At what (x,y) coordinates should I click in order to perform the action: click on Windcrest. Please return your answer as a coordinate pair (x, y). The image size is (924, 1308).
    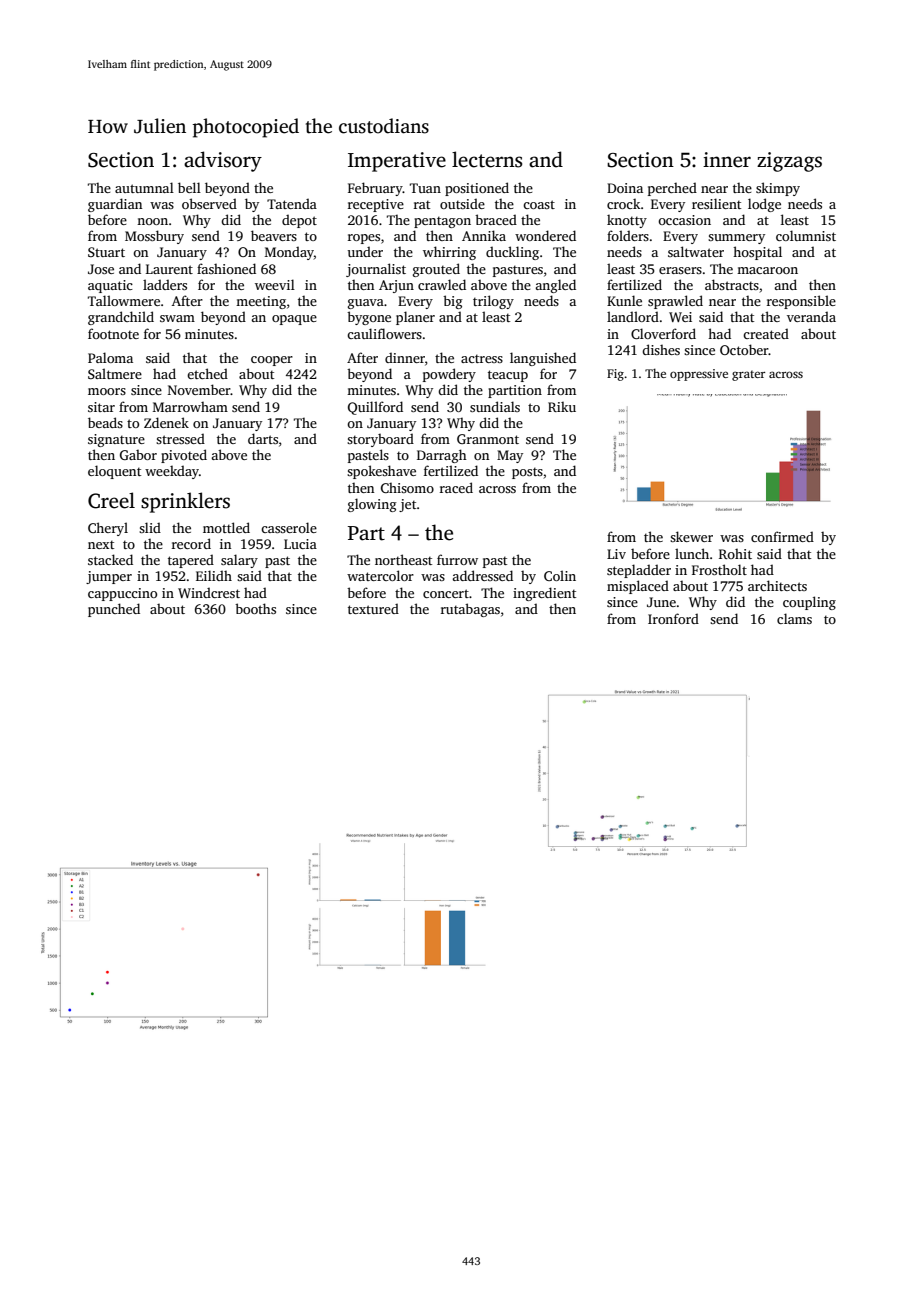
    Looking at the image, I should click on (209, 592).
